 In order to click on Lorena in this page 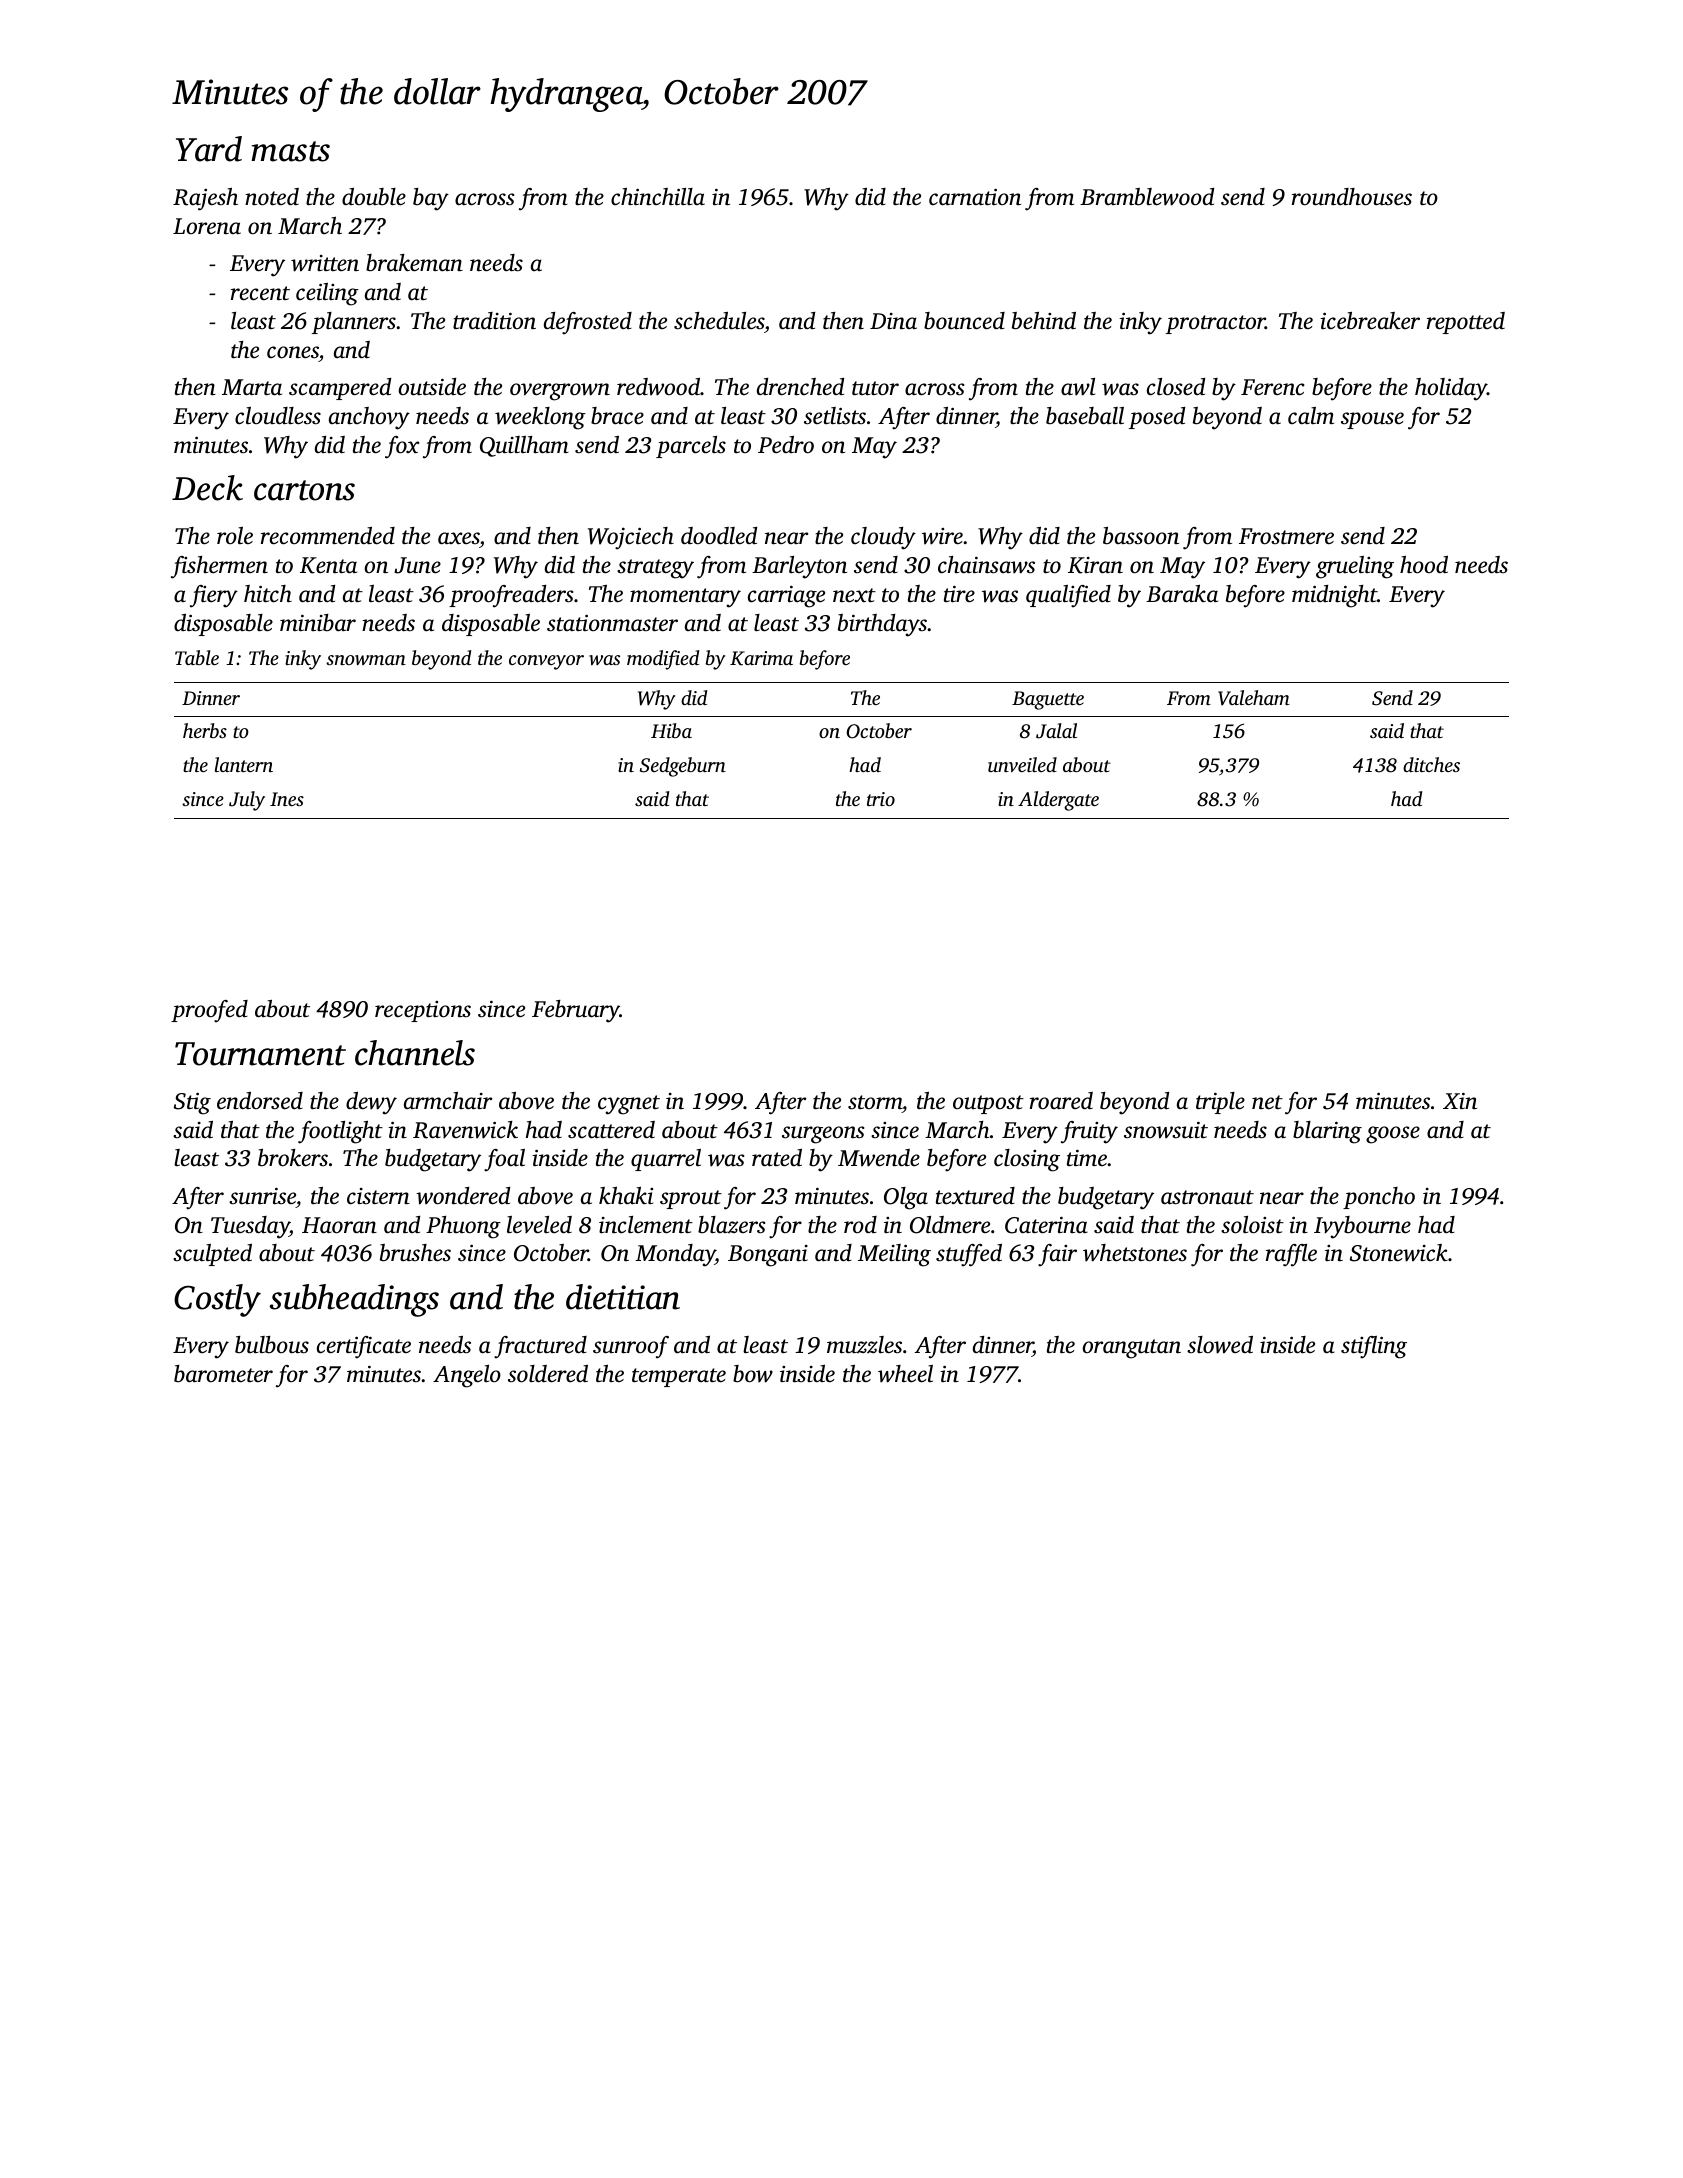, I will do `click(207, 226)`.
